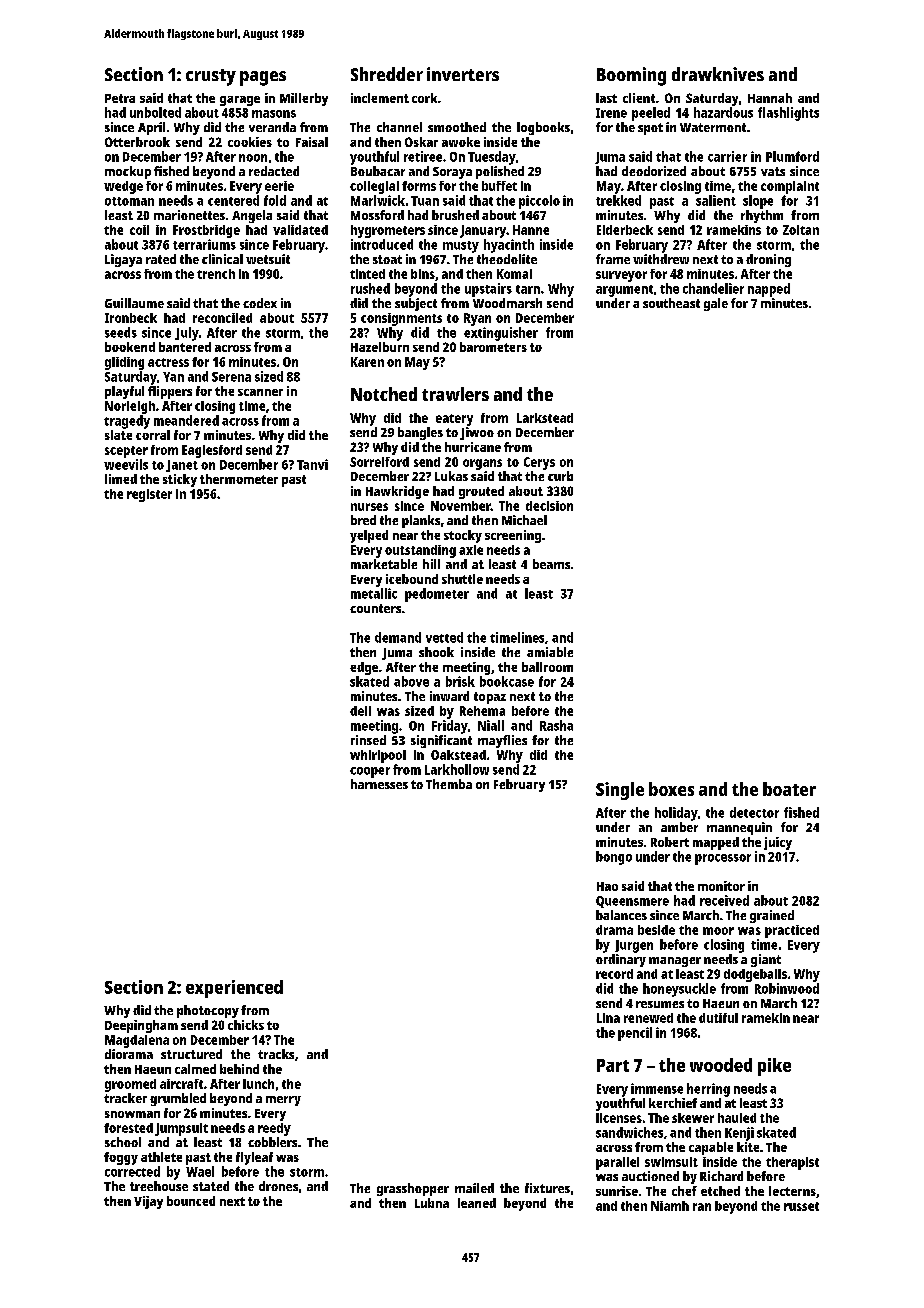  I want to click on register, so click(149, 495).
